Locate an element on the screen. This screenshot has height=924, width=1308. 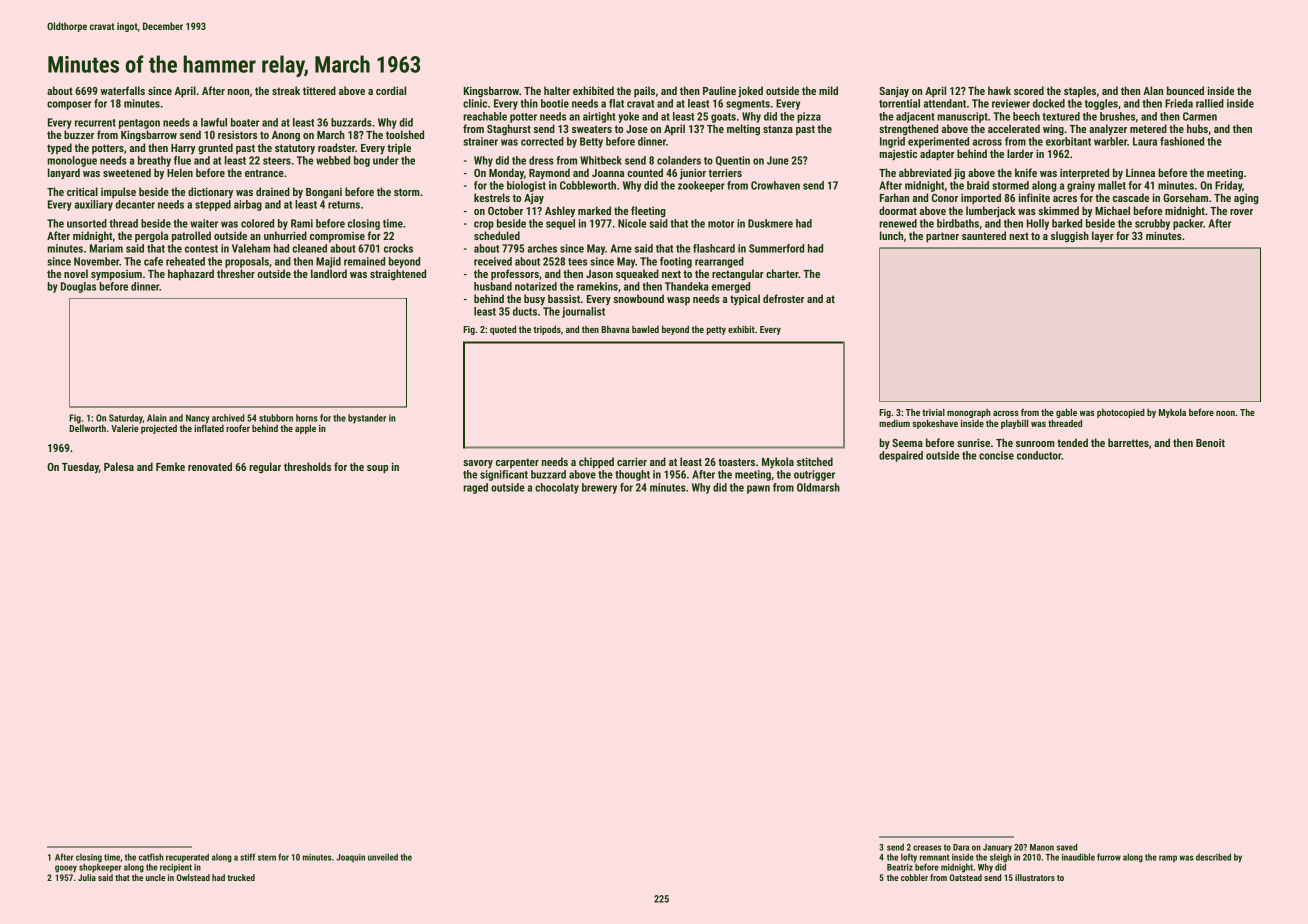
unveiled is located at coordinates (383, 857).
